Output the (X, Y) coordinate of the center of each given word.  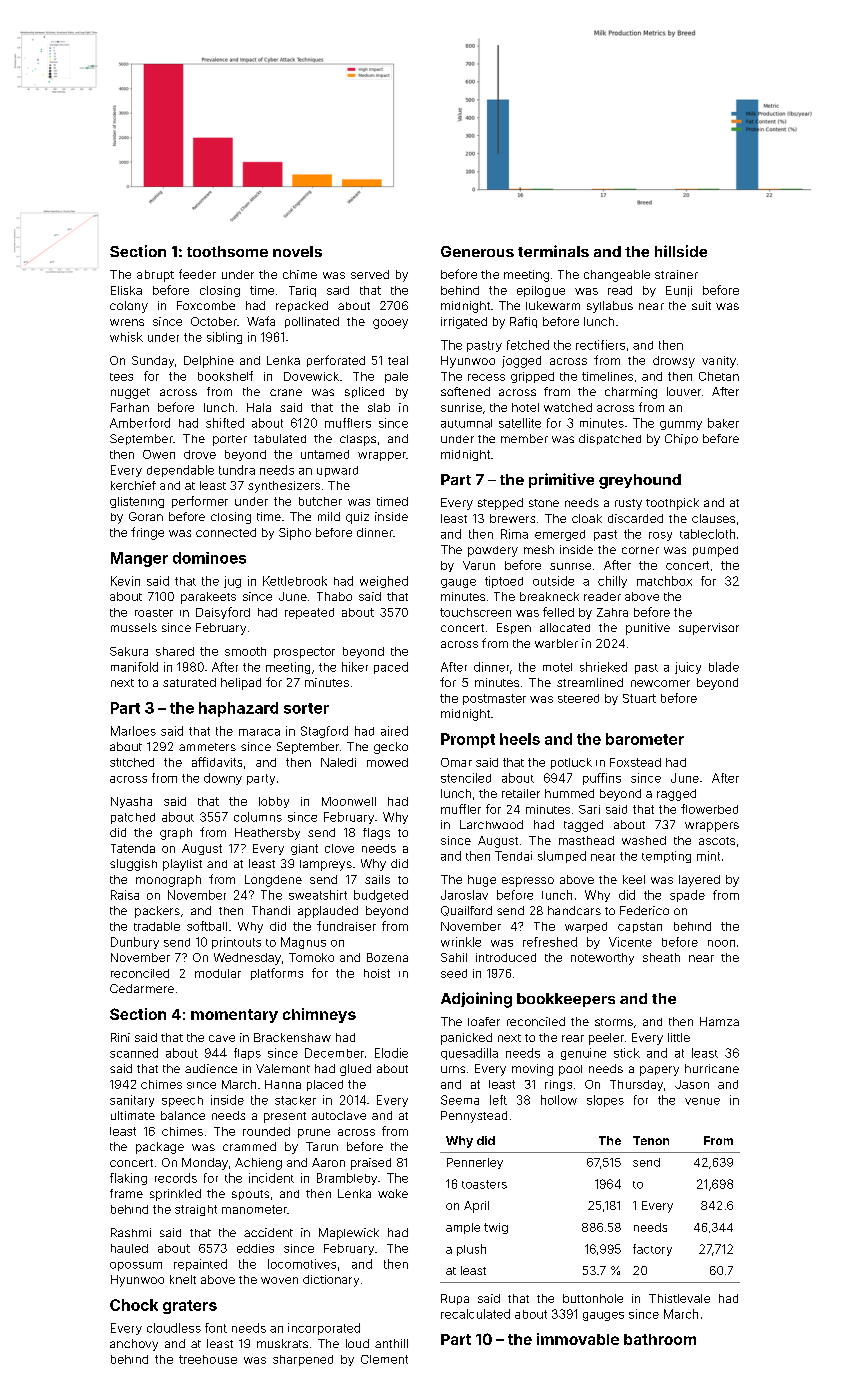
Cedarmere (142, 988)
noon (721, 943)
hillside (681, 251)
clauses (713, 518)
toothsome (227, 251)
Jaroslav (464, 895)
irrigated (464, 323)
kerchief (133, 485)
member (524, 438)
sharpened (303, 1360)
